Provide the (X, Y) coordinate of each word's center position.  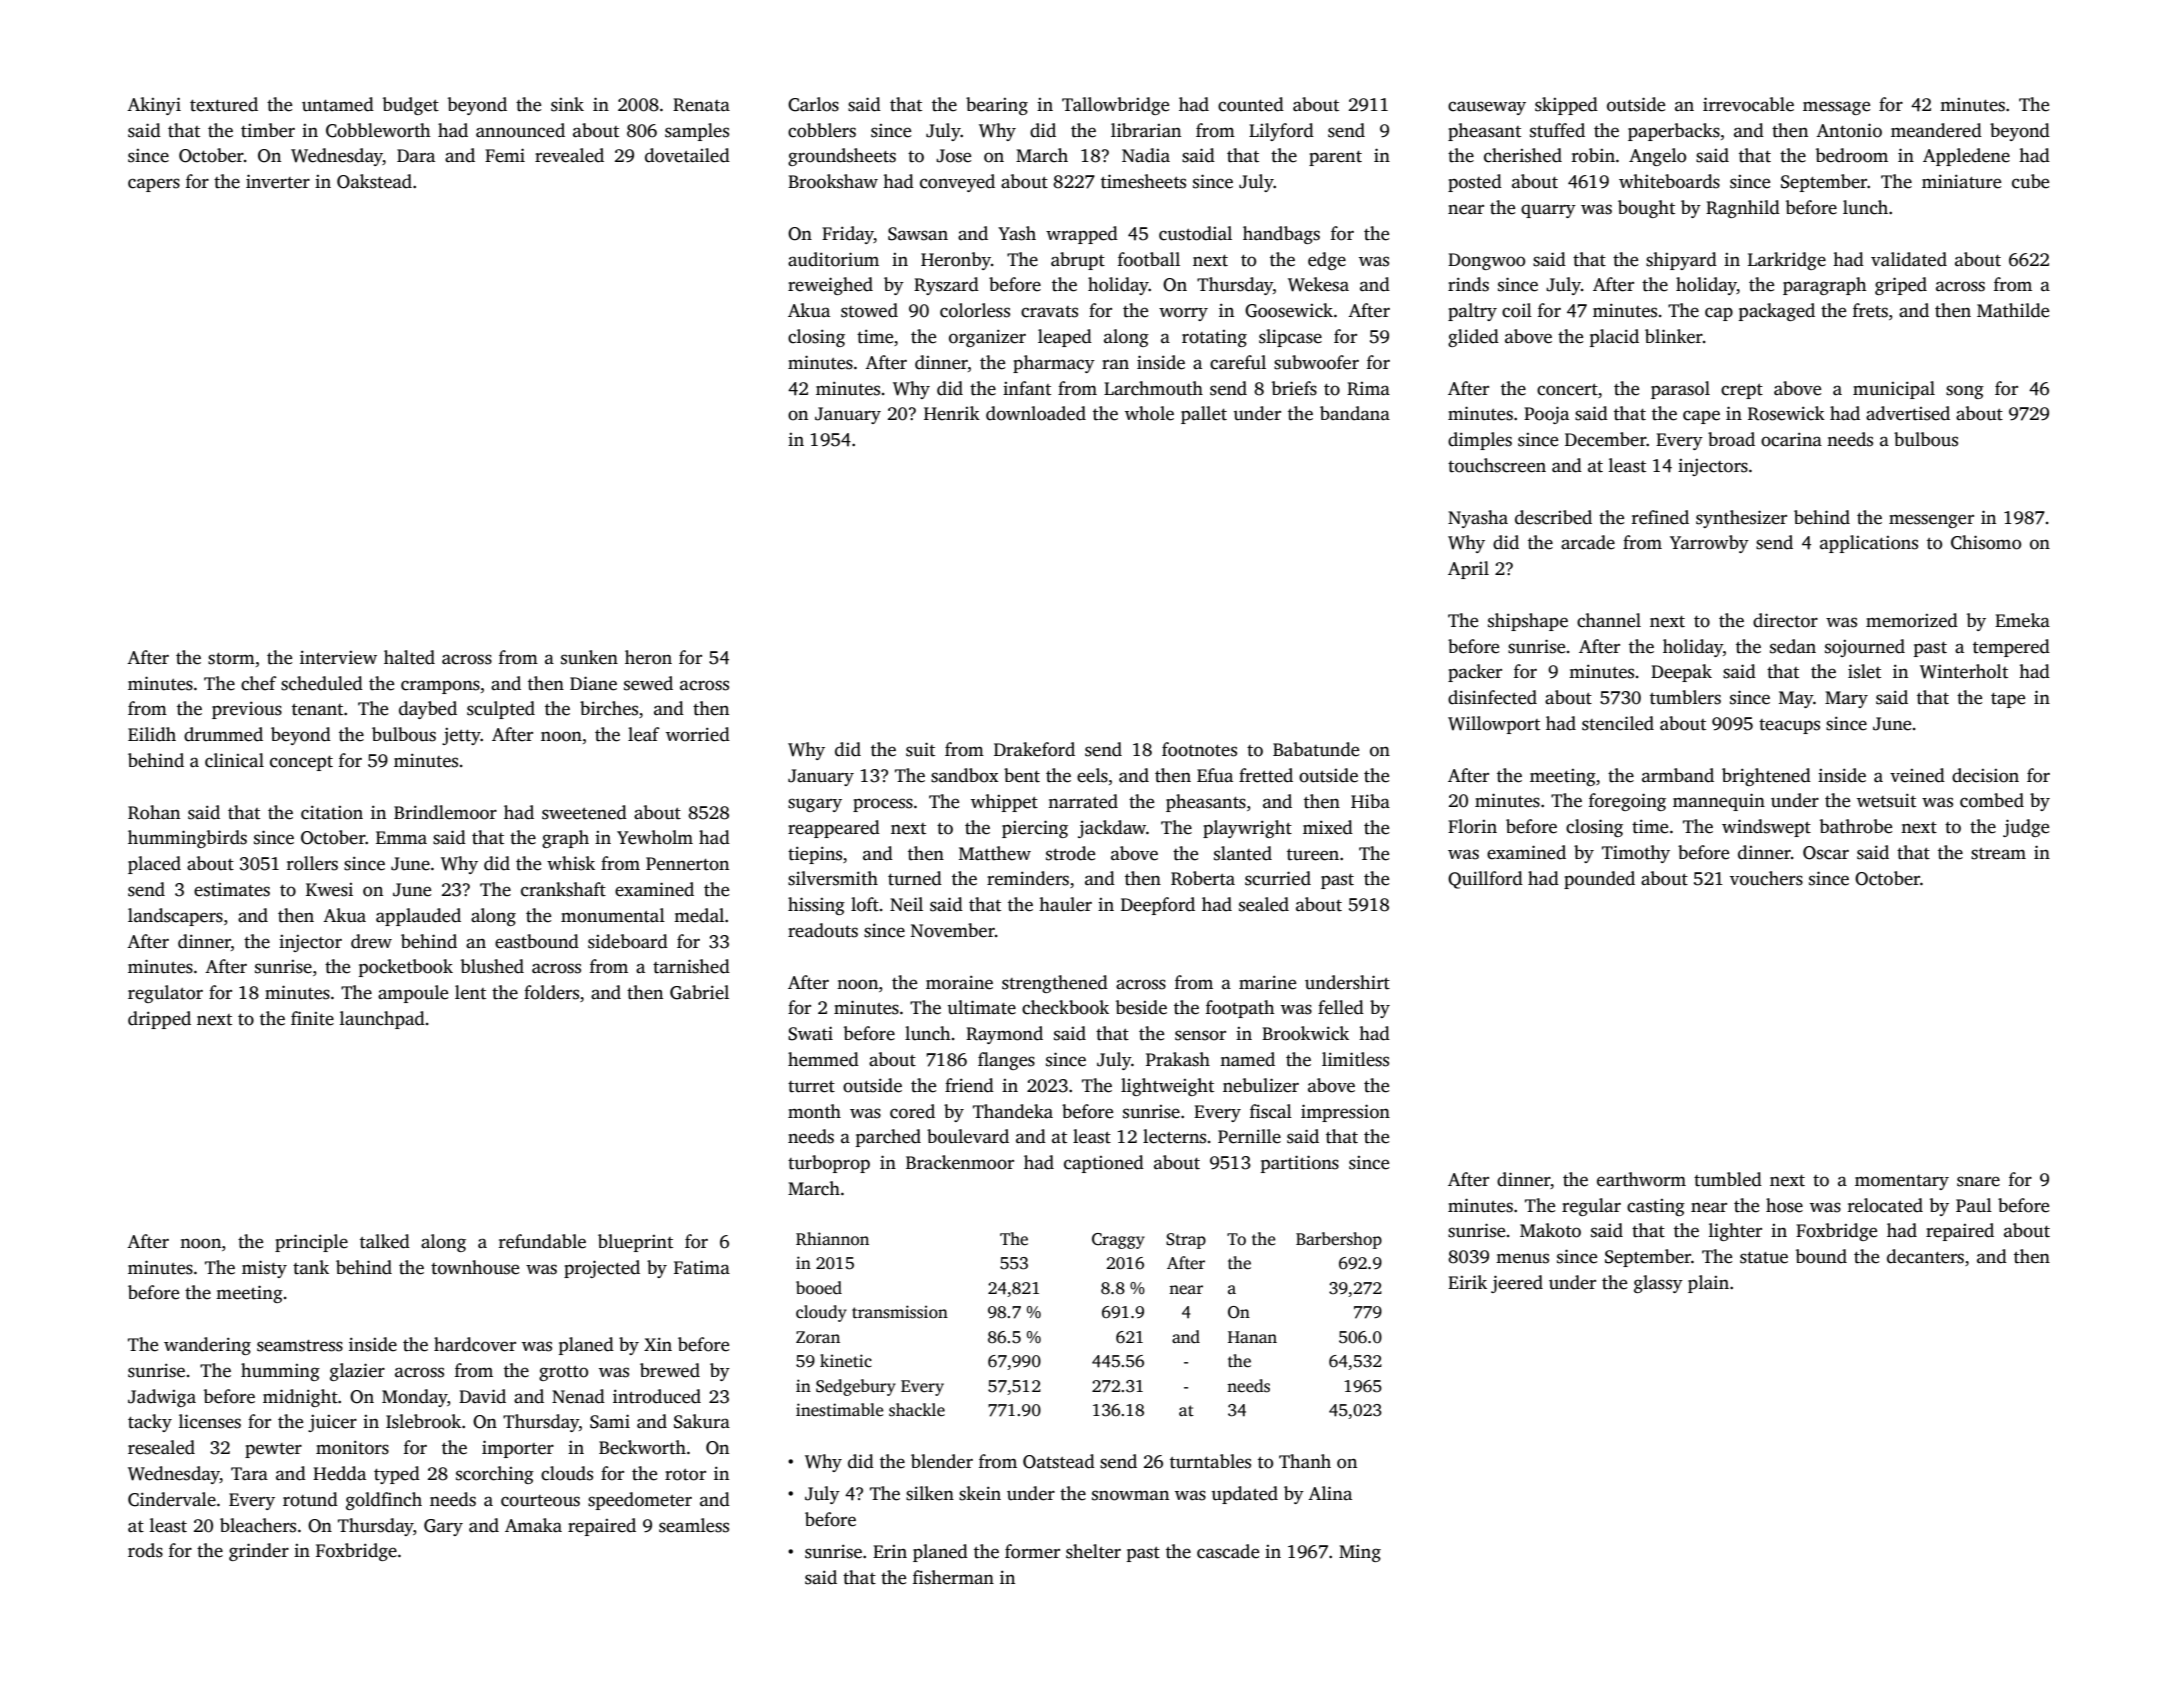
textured (224, 104)
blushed (492, 966)
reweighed (830, 286)
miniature (1961, 181)
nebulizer (1261, 1085)
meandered (1936, 130)
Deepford (1158, 906)
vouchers (1766, 878)
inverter (278, 181)
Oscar (1826, 853)
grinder (259, 1552)
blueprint (635, 1243)
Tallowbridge (1115, 106)
